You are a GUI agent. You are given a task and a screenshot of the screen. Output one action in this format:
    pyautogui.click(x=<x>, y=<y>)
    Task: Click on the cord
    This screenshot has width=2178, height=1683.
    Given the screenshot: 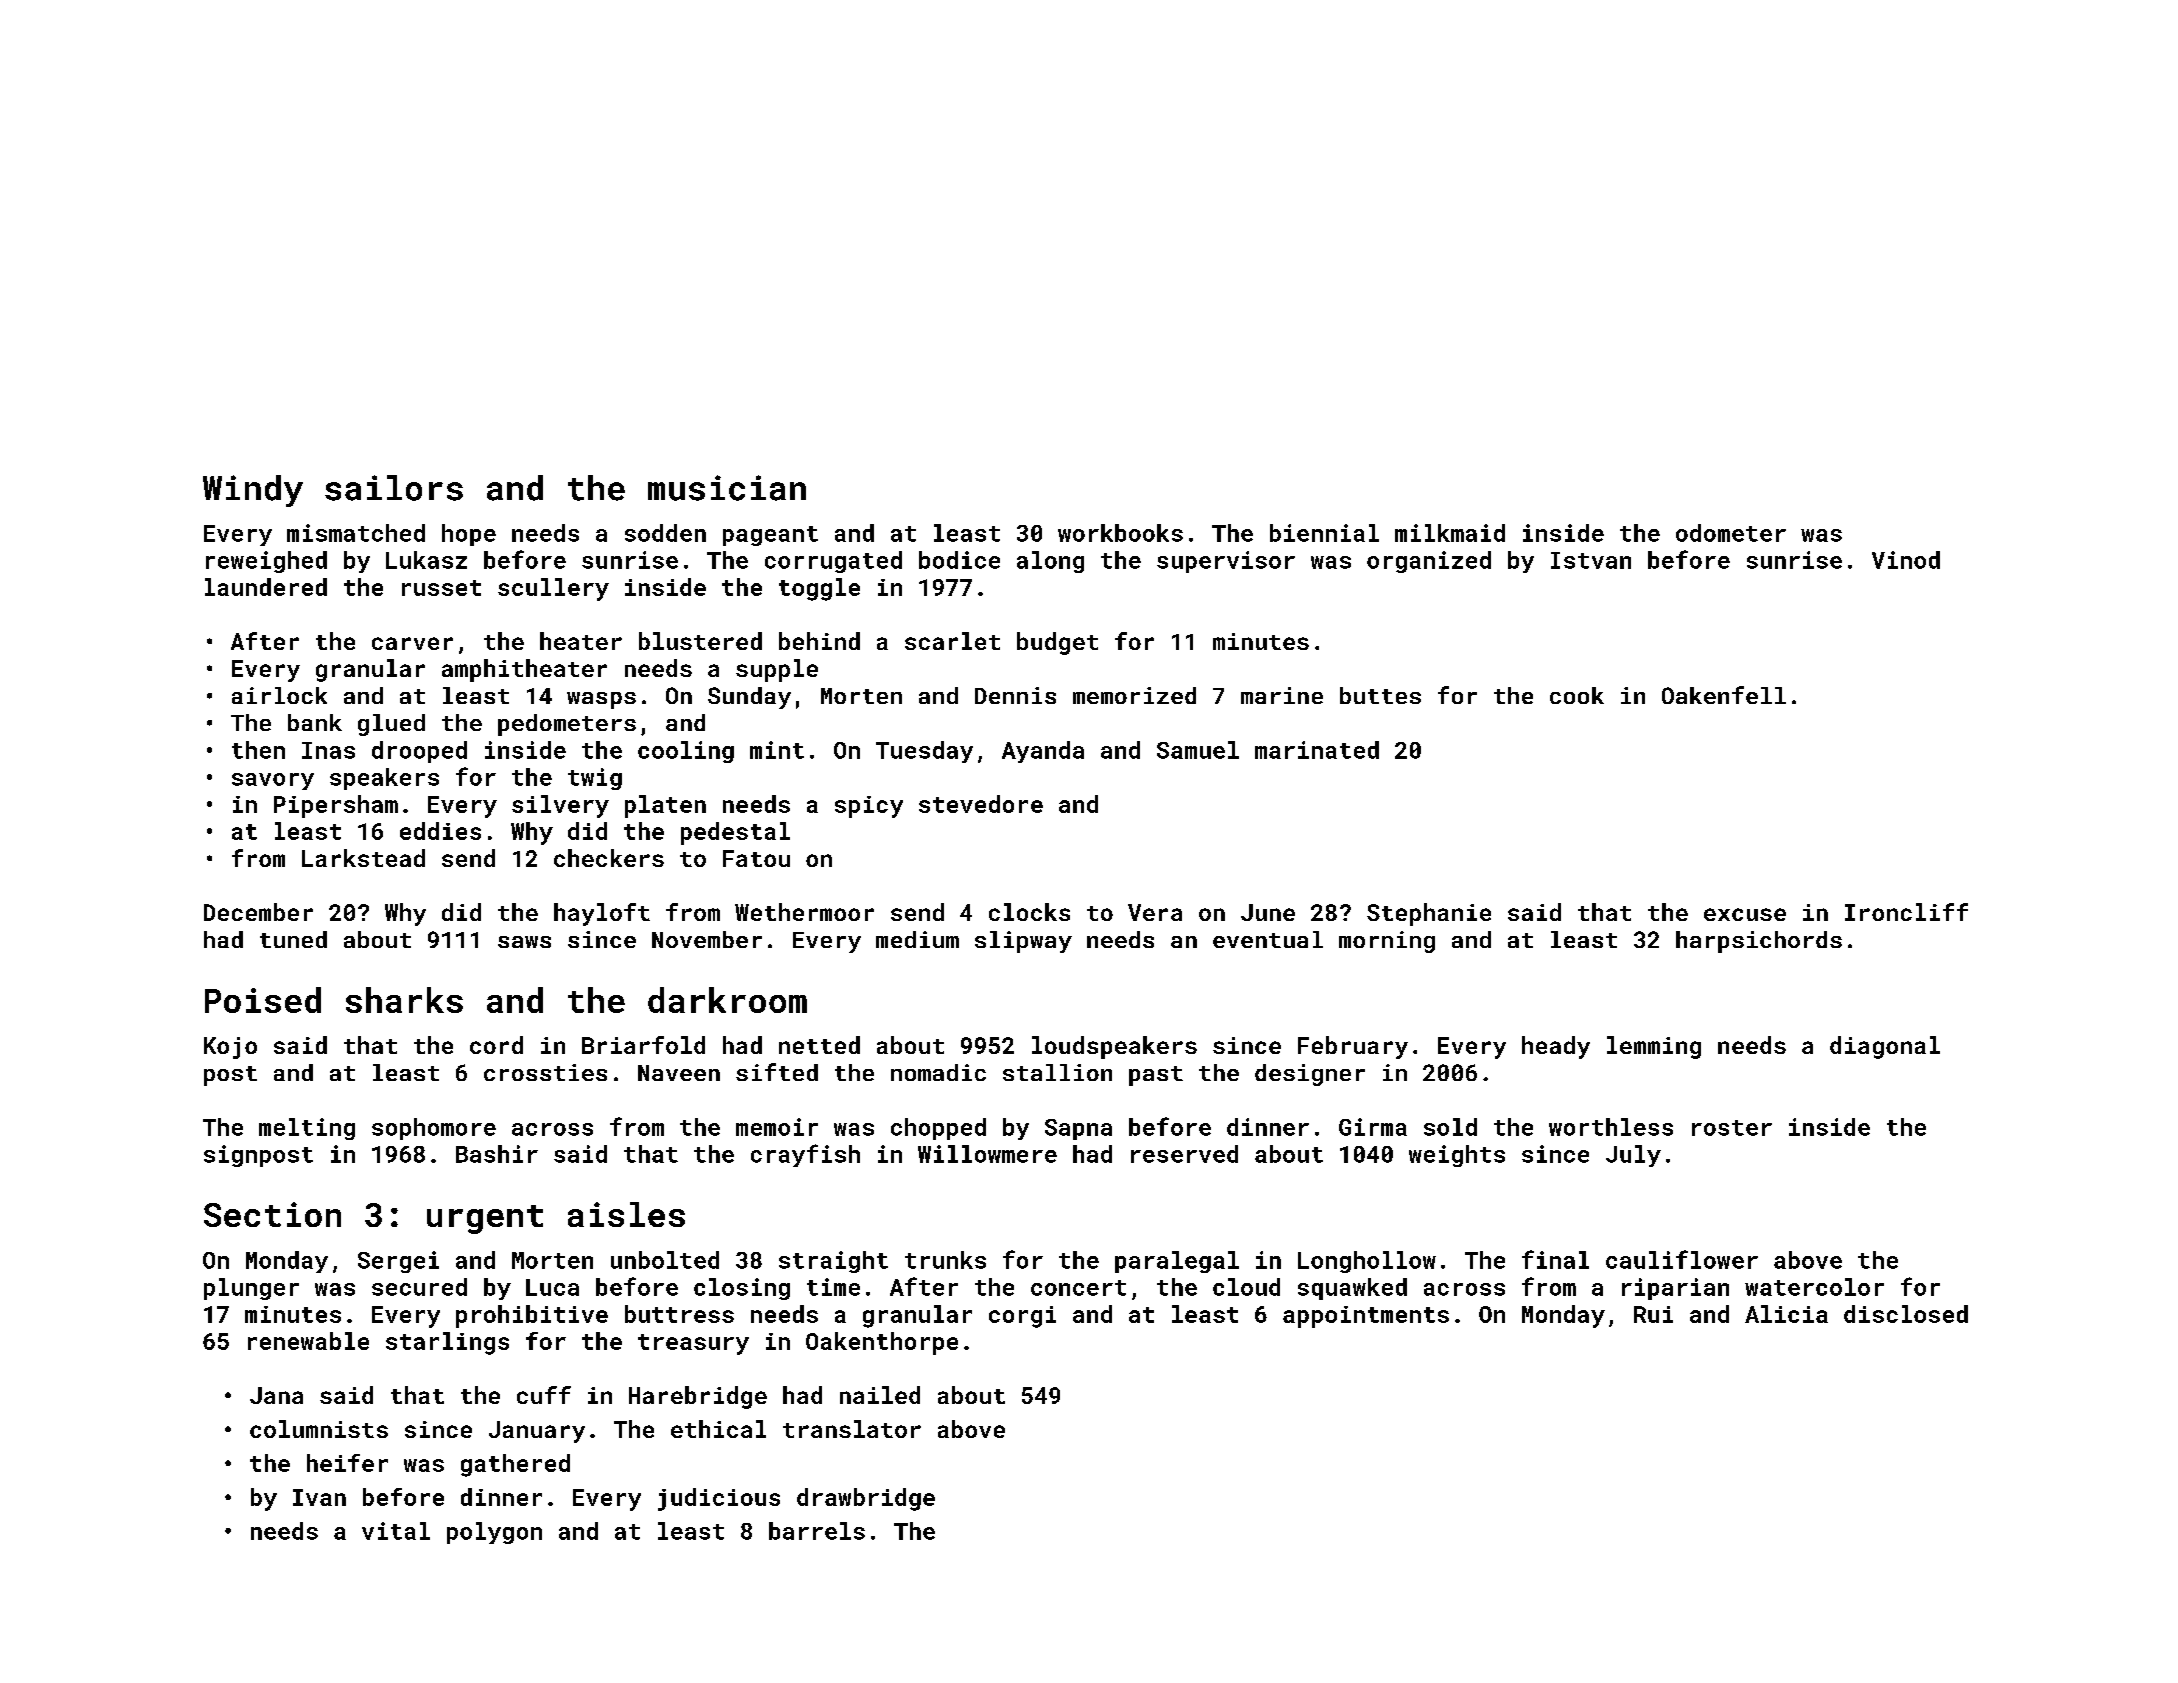 What is the action you would take?
    pyautogui.click(x=496, y=1045)
